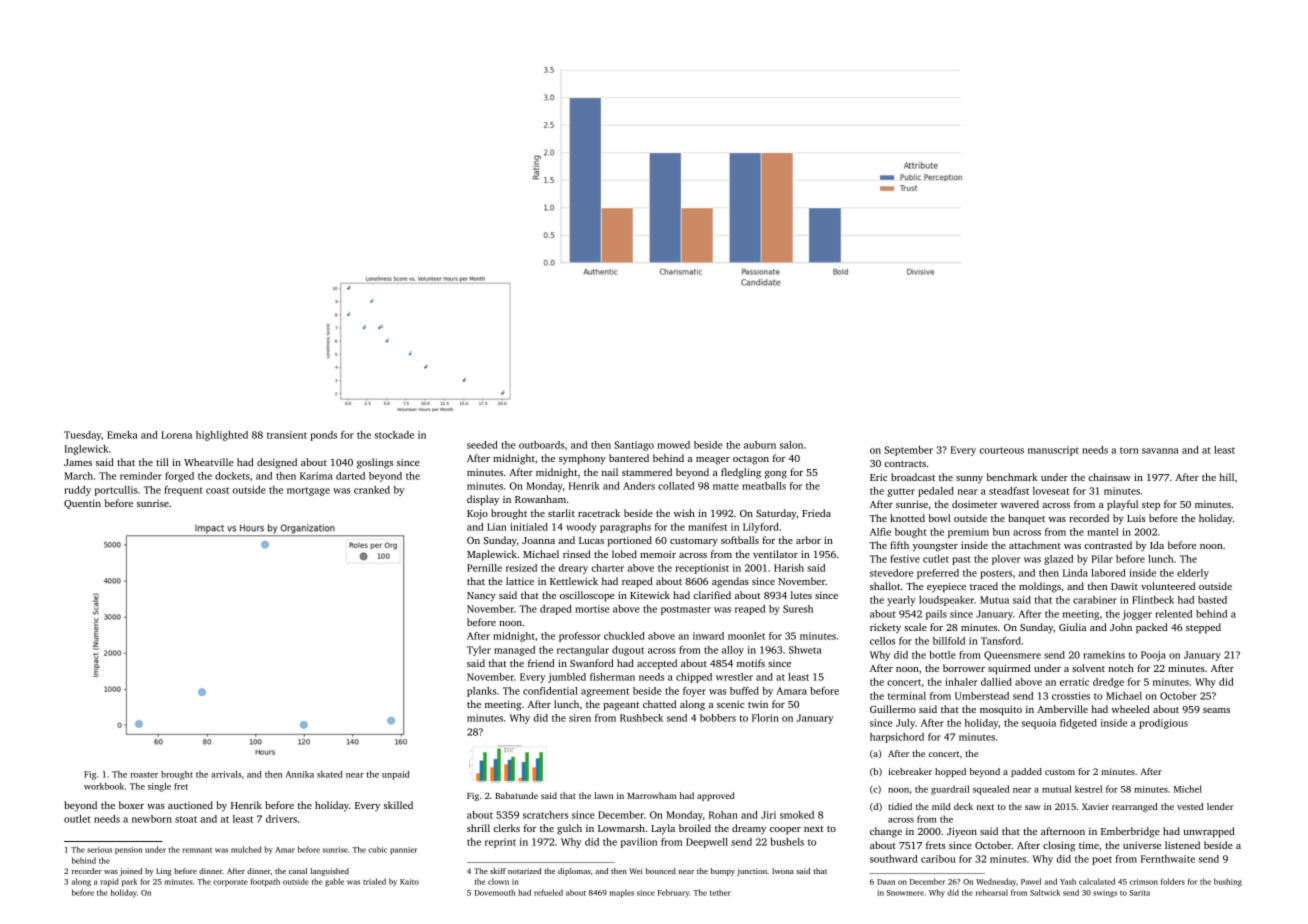 This screenshot has width=1308, height=924. Describe the element at coordinates (484, 568) in the screenshot. I see `Pernille` at that location.
